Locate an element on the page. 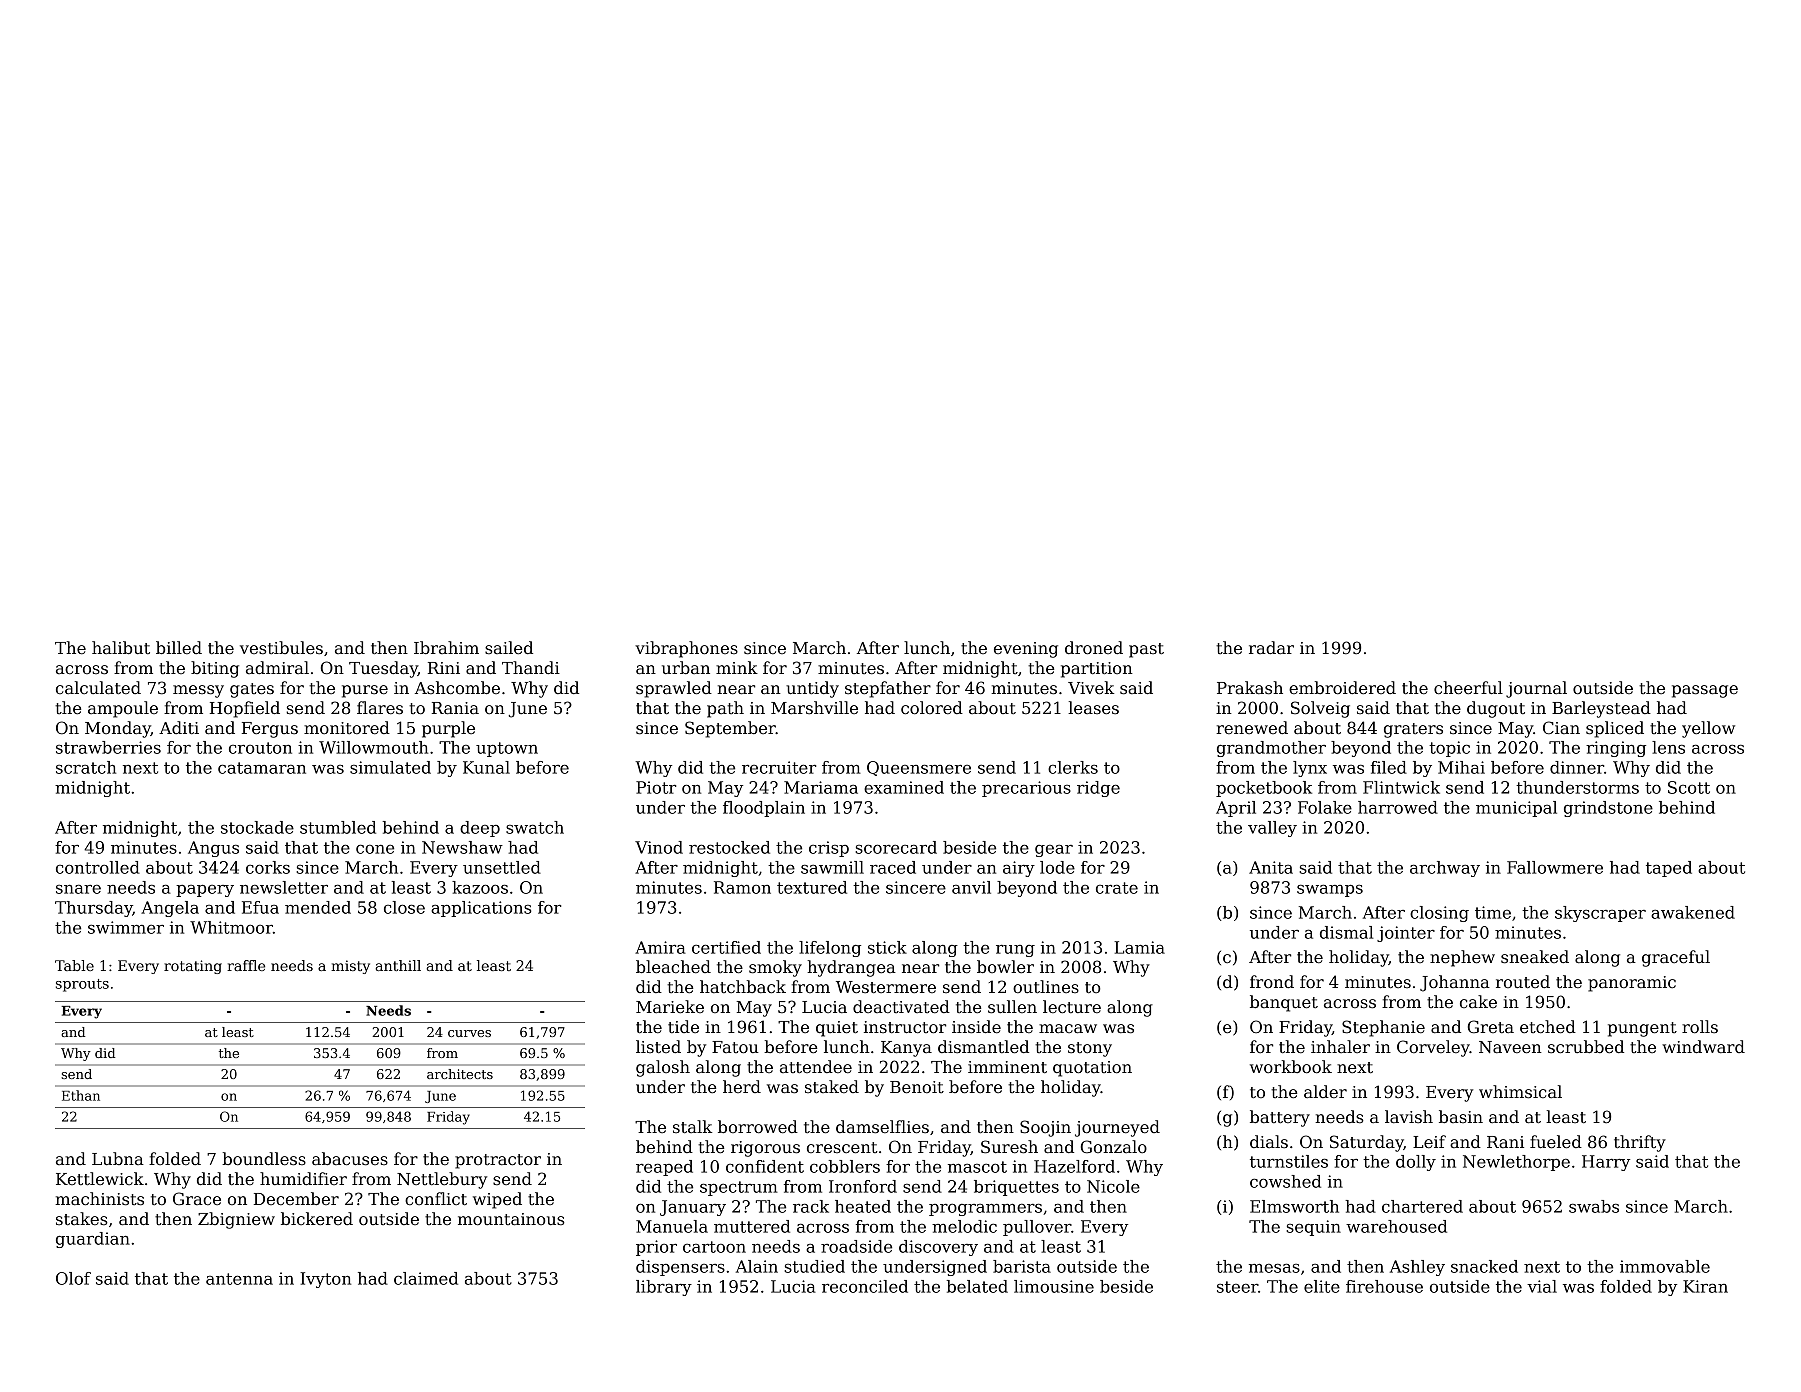 The height and width of the document is (1392, 1801). Ethan is located at coordinates (81, 1095).
